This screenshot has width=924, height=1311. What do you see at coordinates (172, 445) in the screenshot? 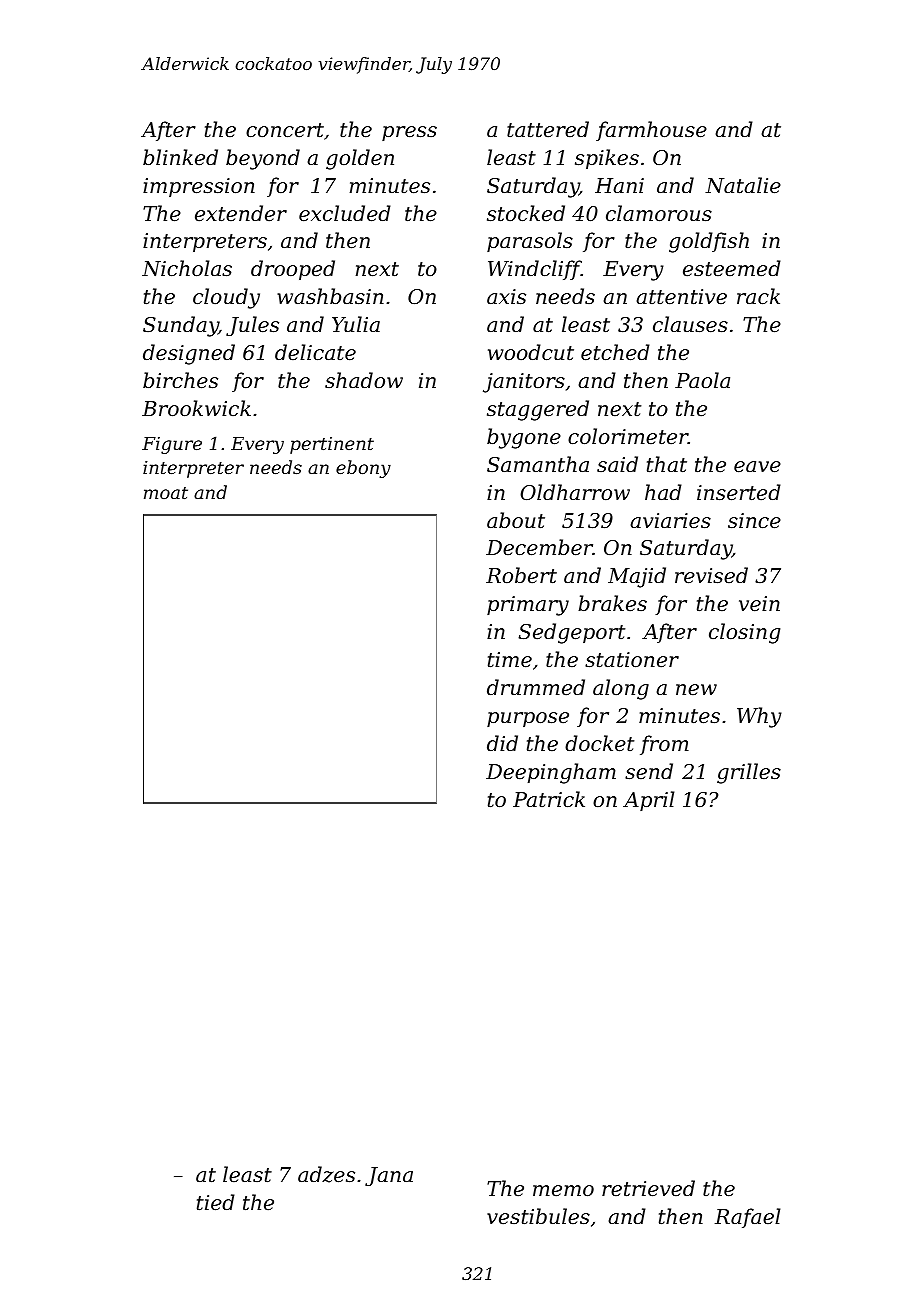
I see `Figure` at bounding box center [172, 445].
